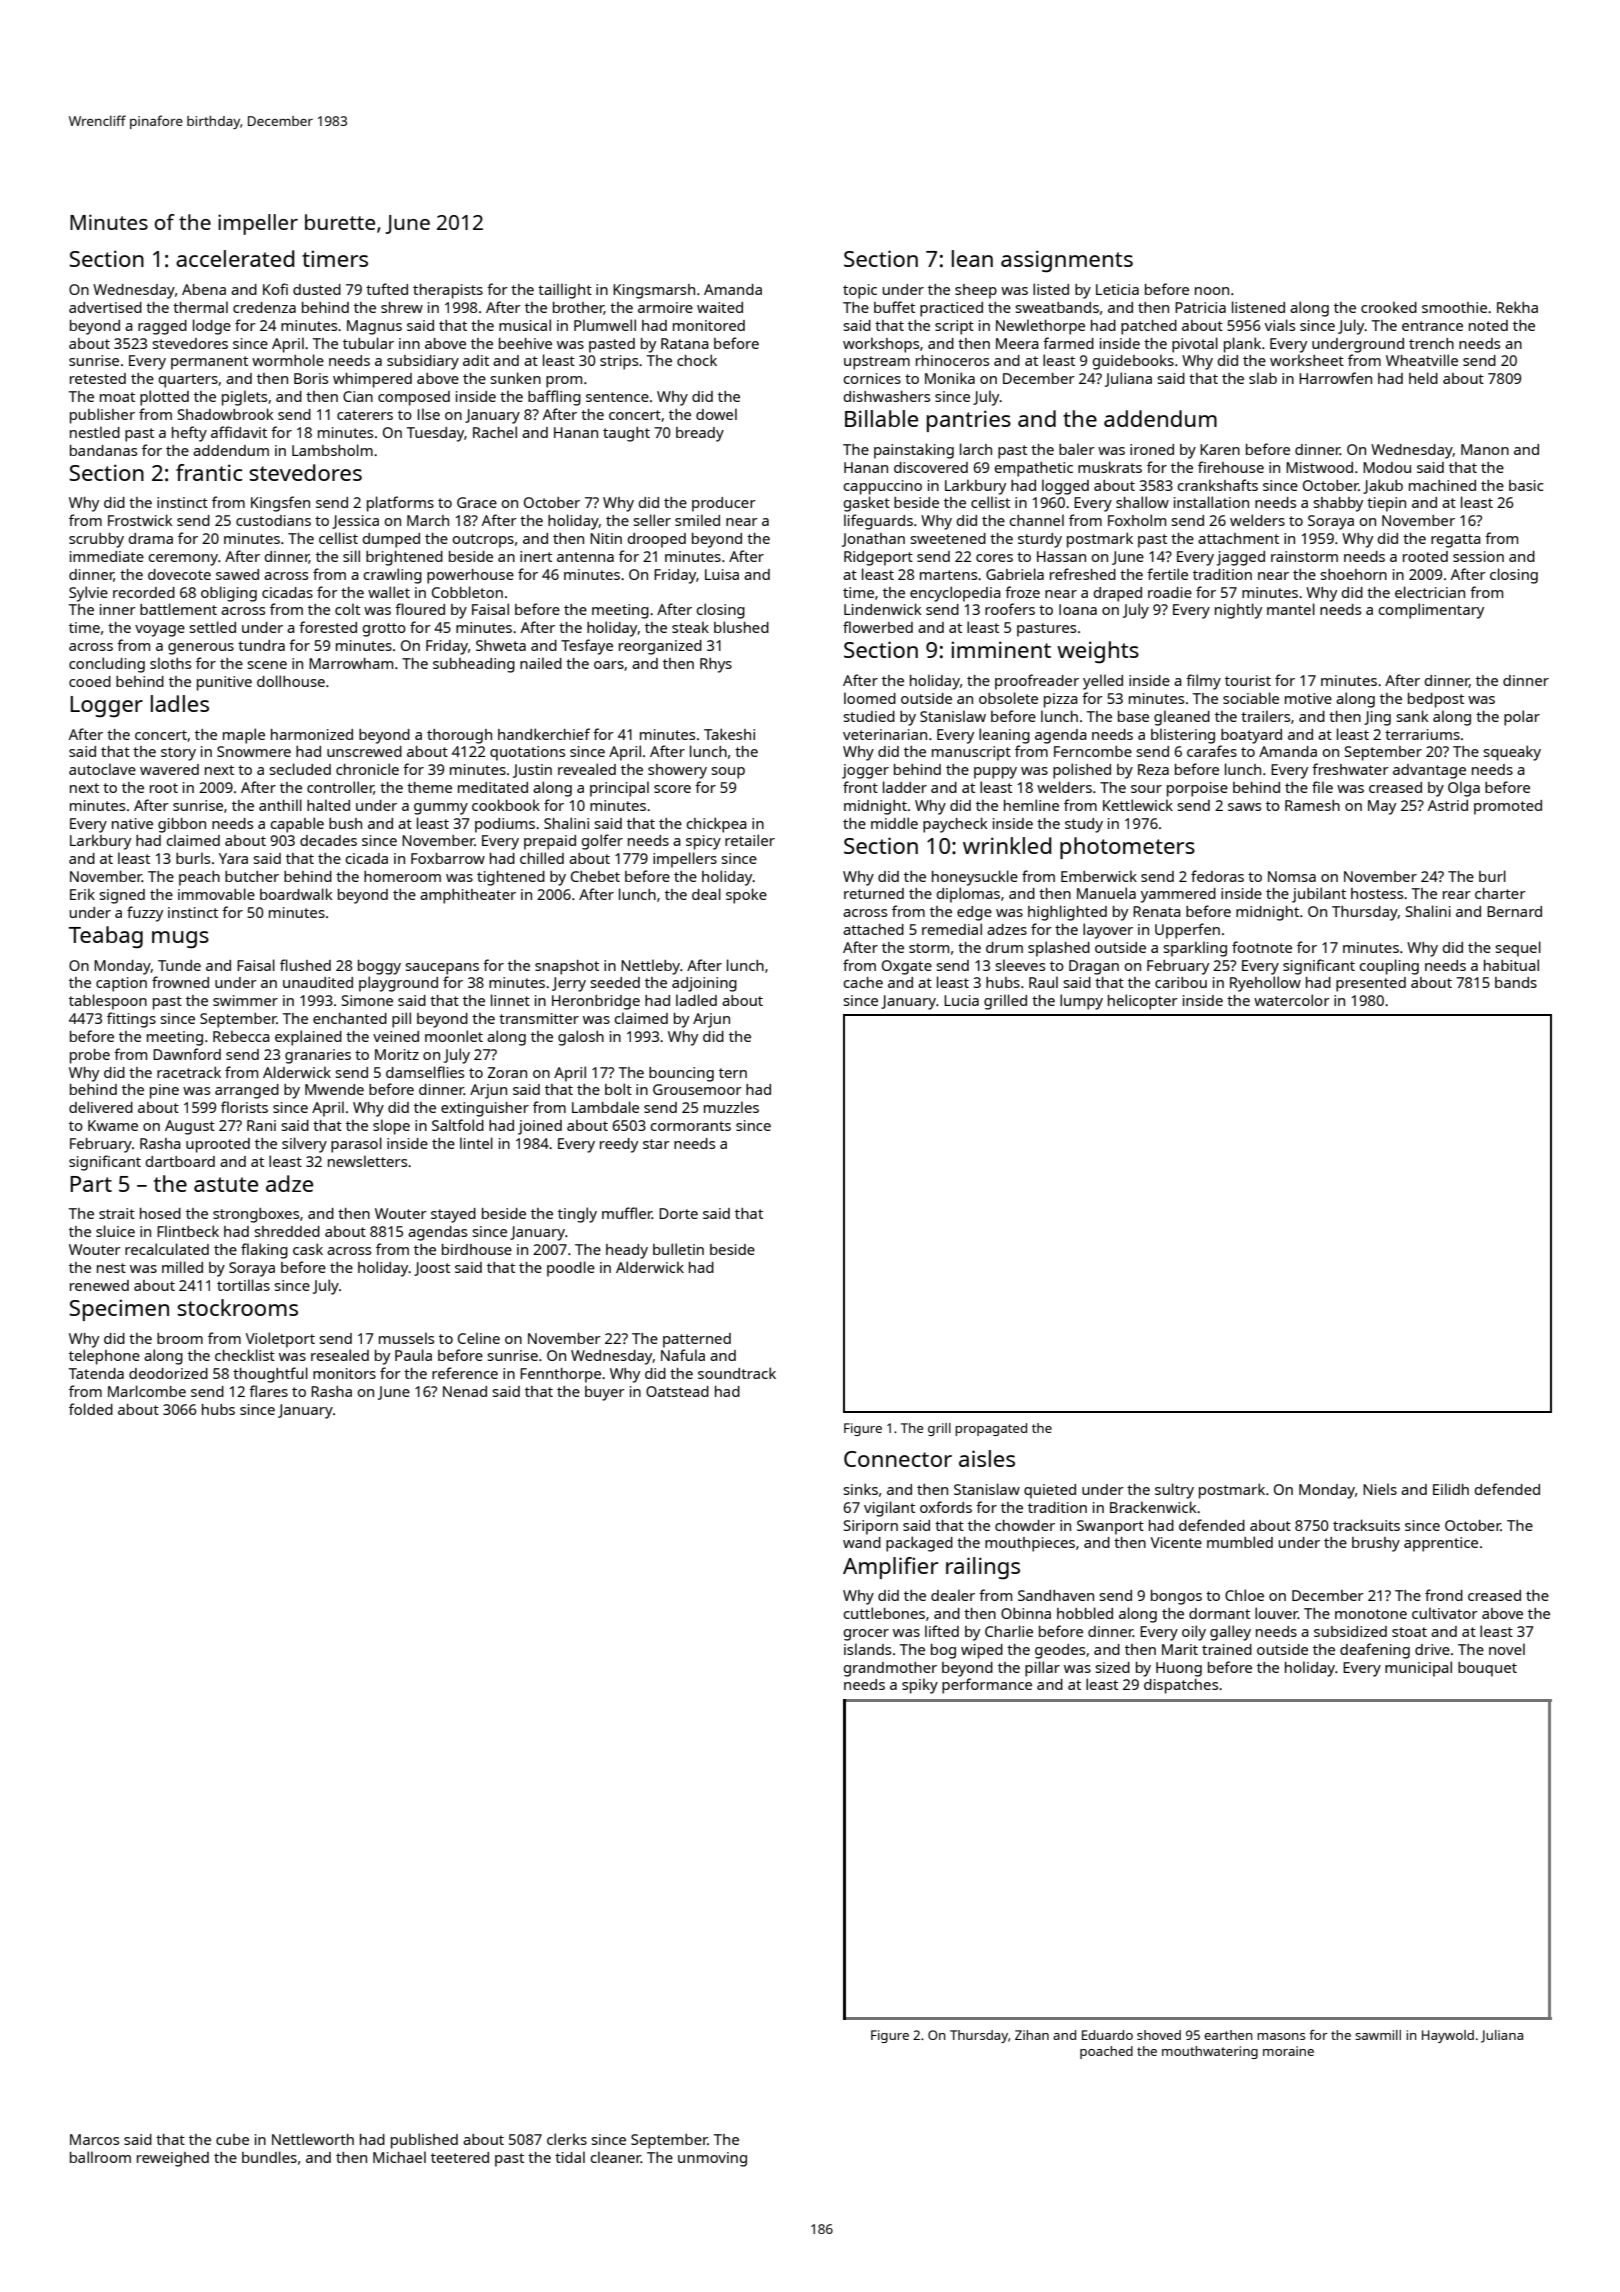 The height and width of the page is (2292, 1620). Describe the element at coordinates (1380, 1489) in the page. I see `Niels` at that location.
